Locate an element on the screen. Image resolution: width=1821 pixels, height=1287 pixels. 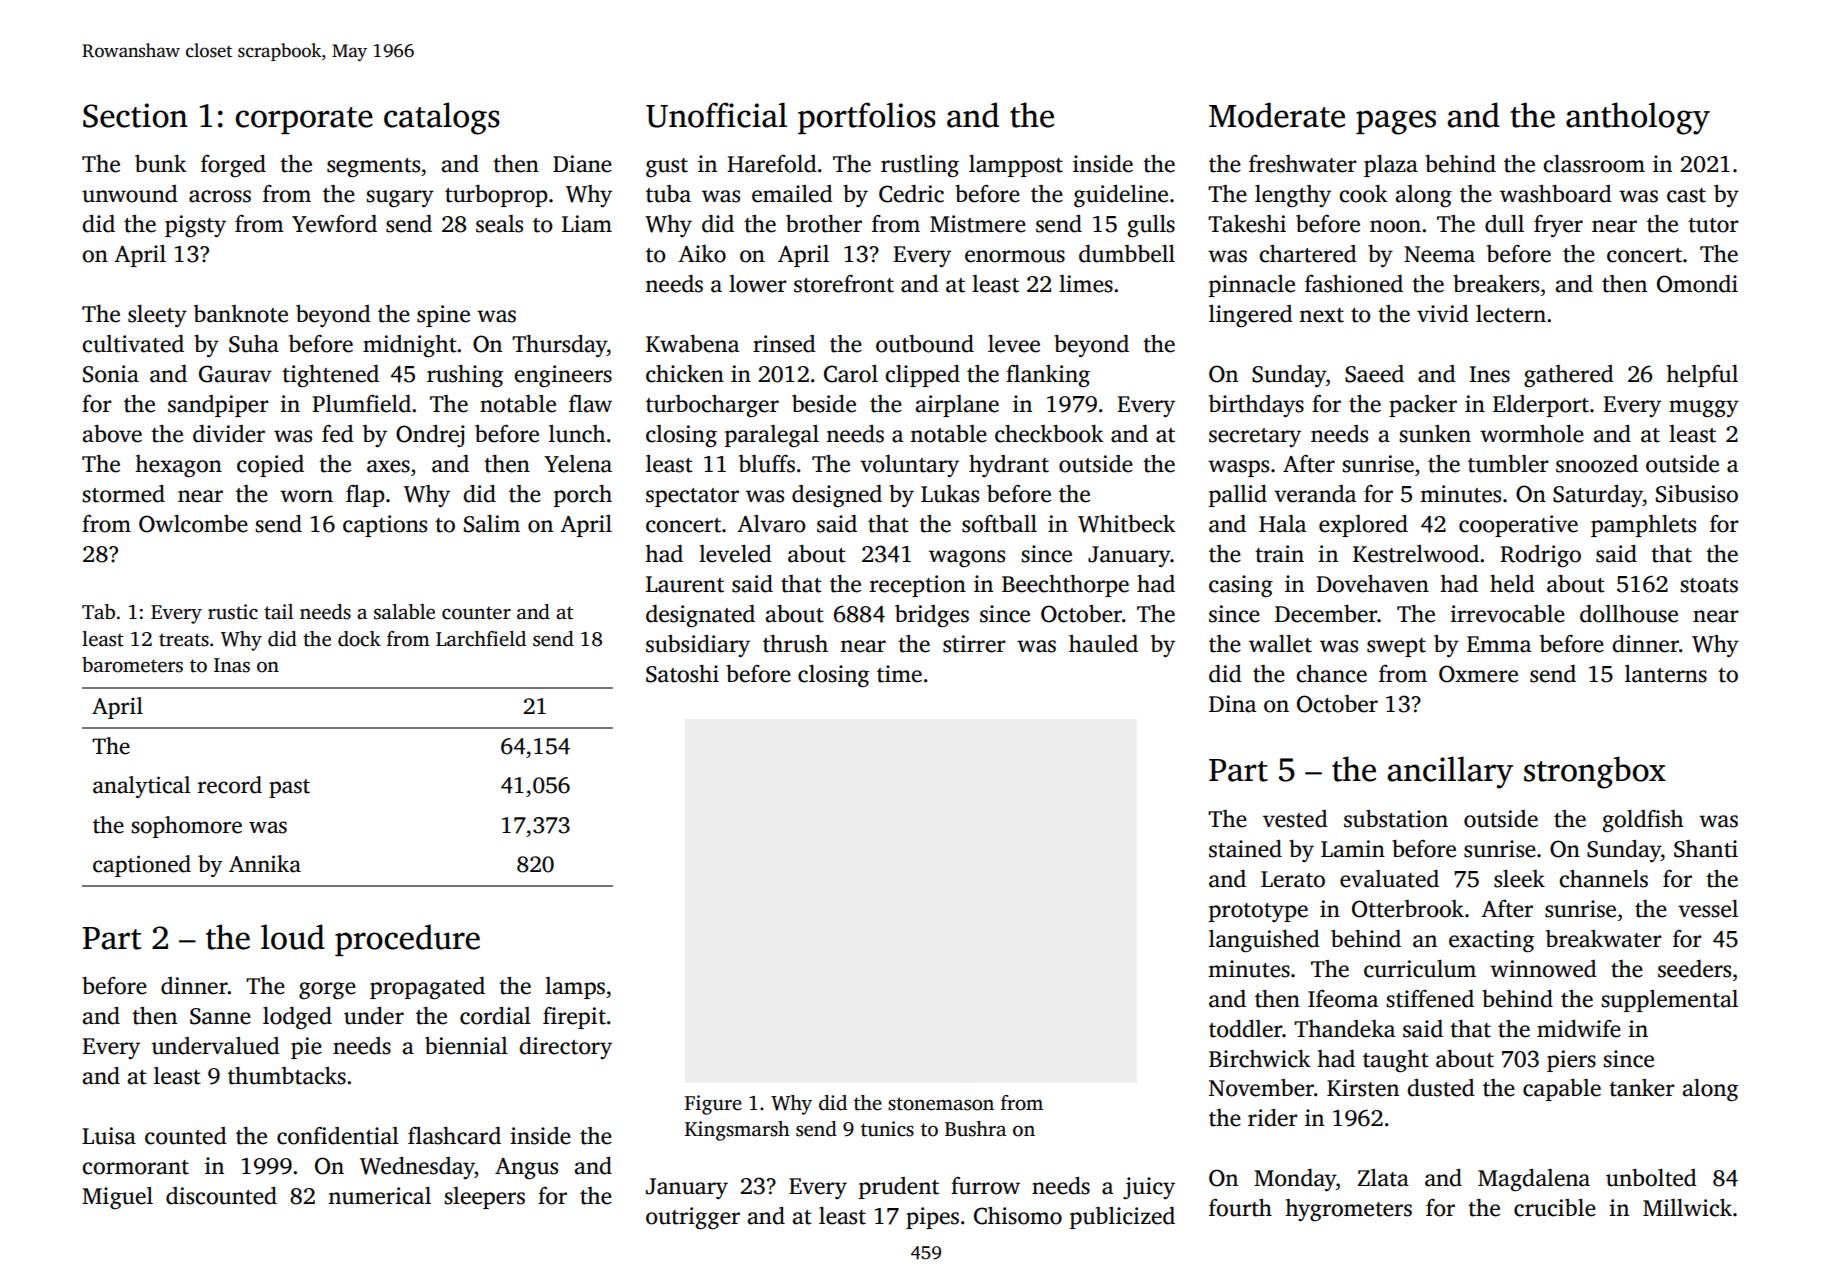
tanker is located at coordinates (1642, 1088).
